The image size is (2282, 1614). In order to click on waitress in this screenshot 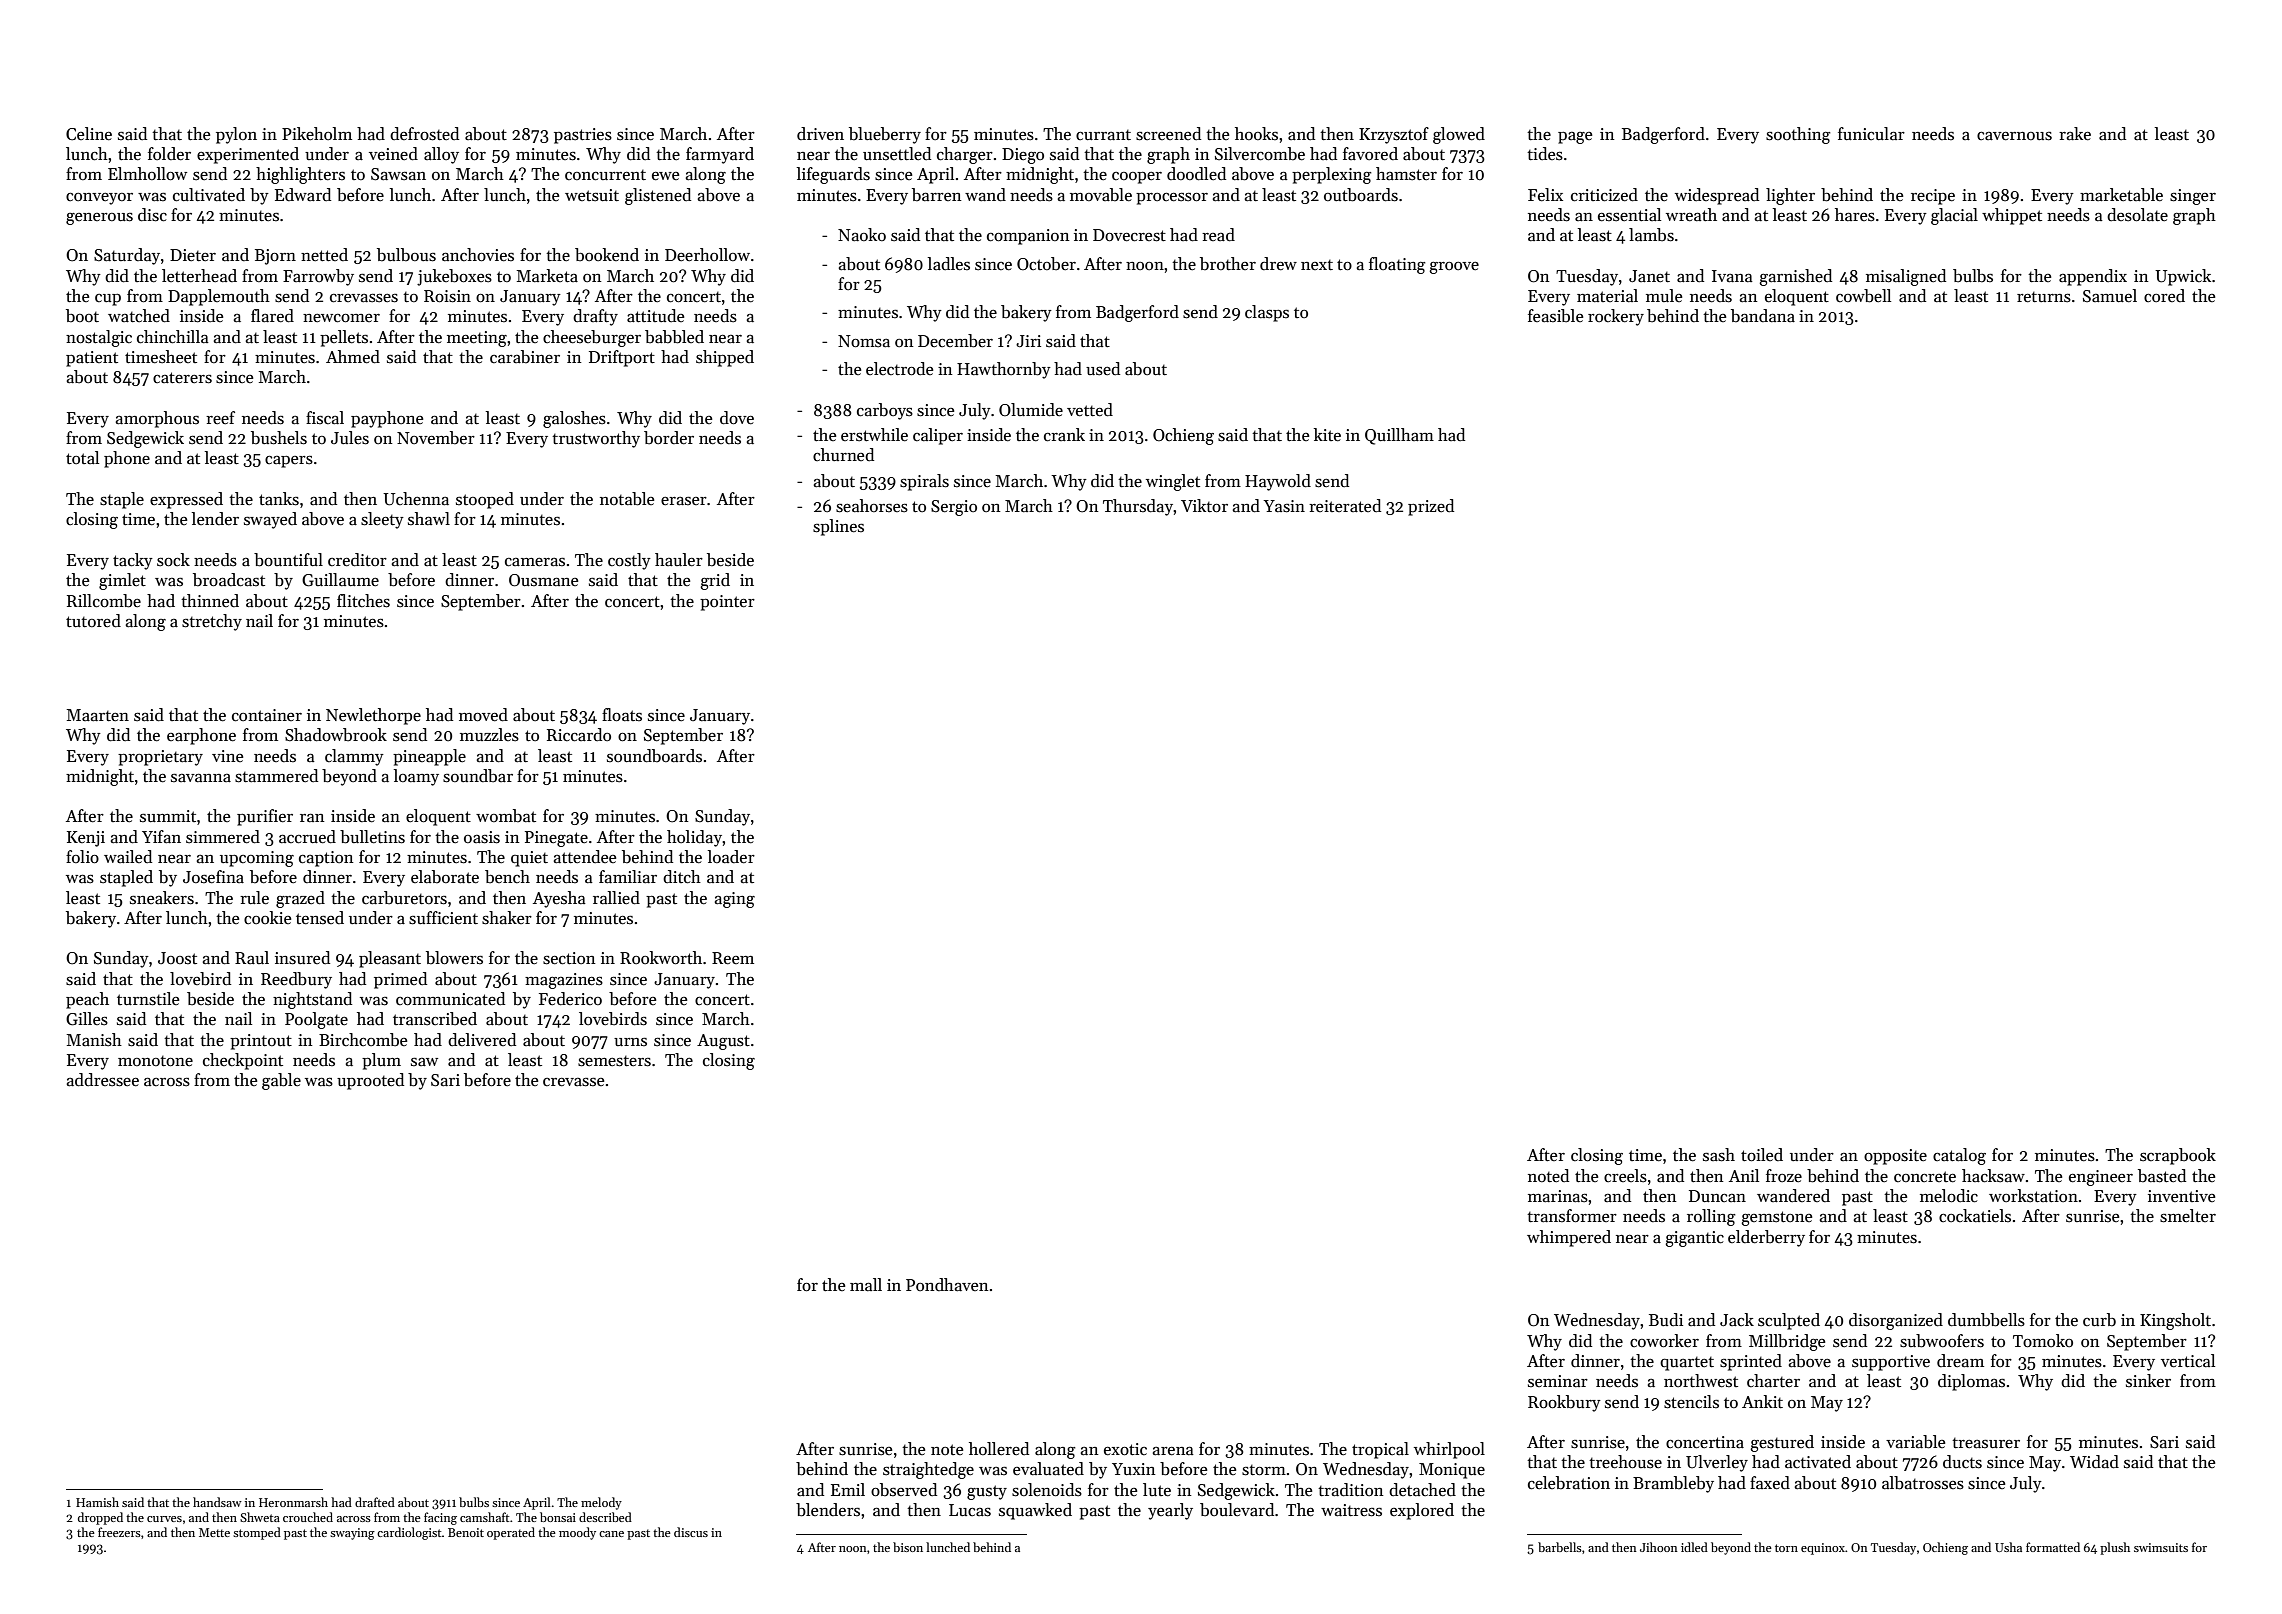, I will do `click(1351, 1510)`.
